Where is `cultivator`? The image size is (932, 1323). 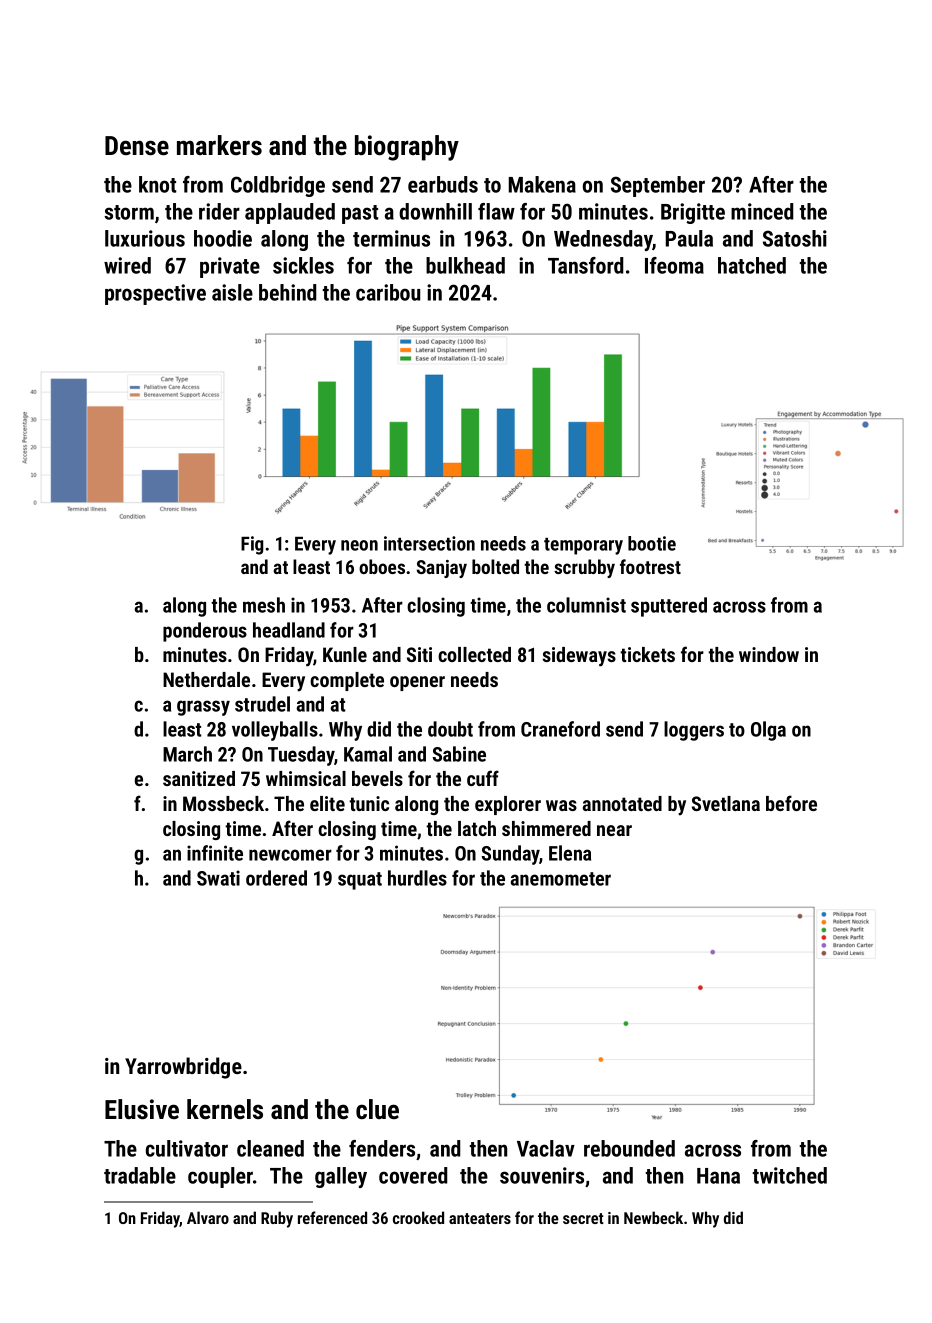 cultivator is located at coordinates (187, 1148).
